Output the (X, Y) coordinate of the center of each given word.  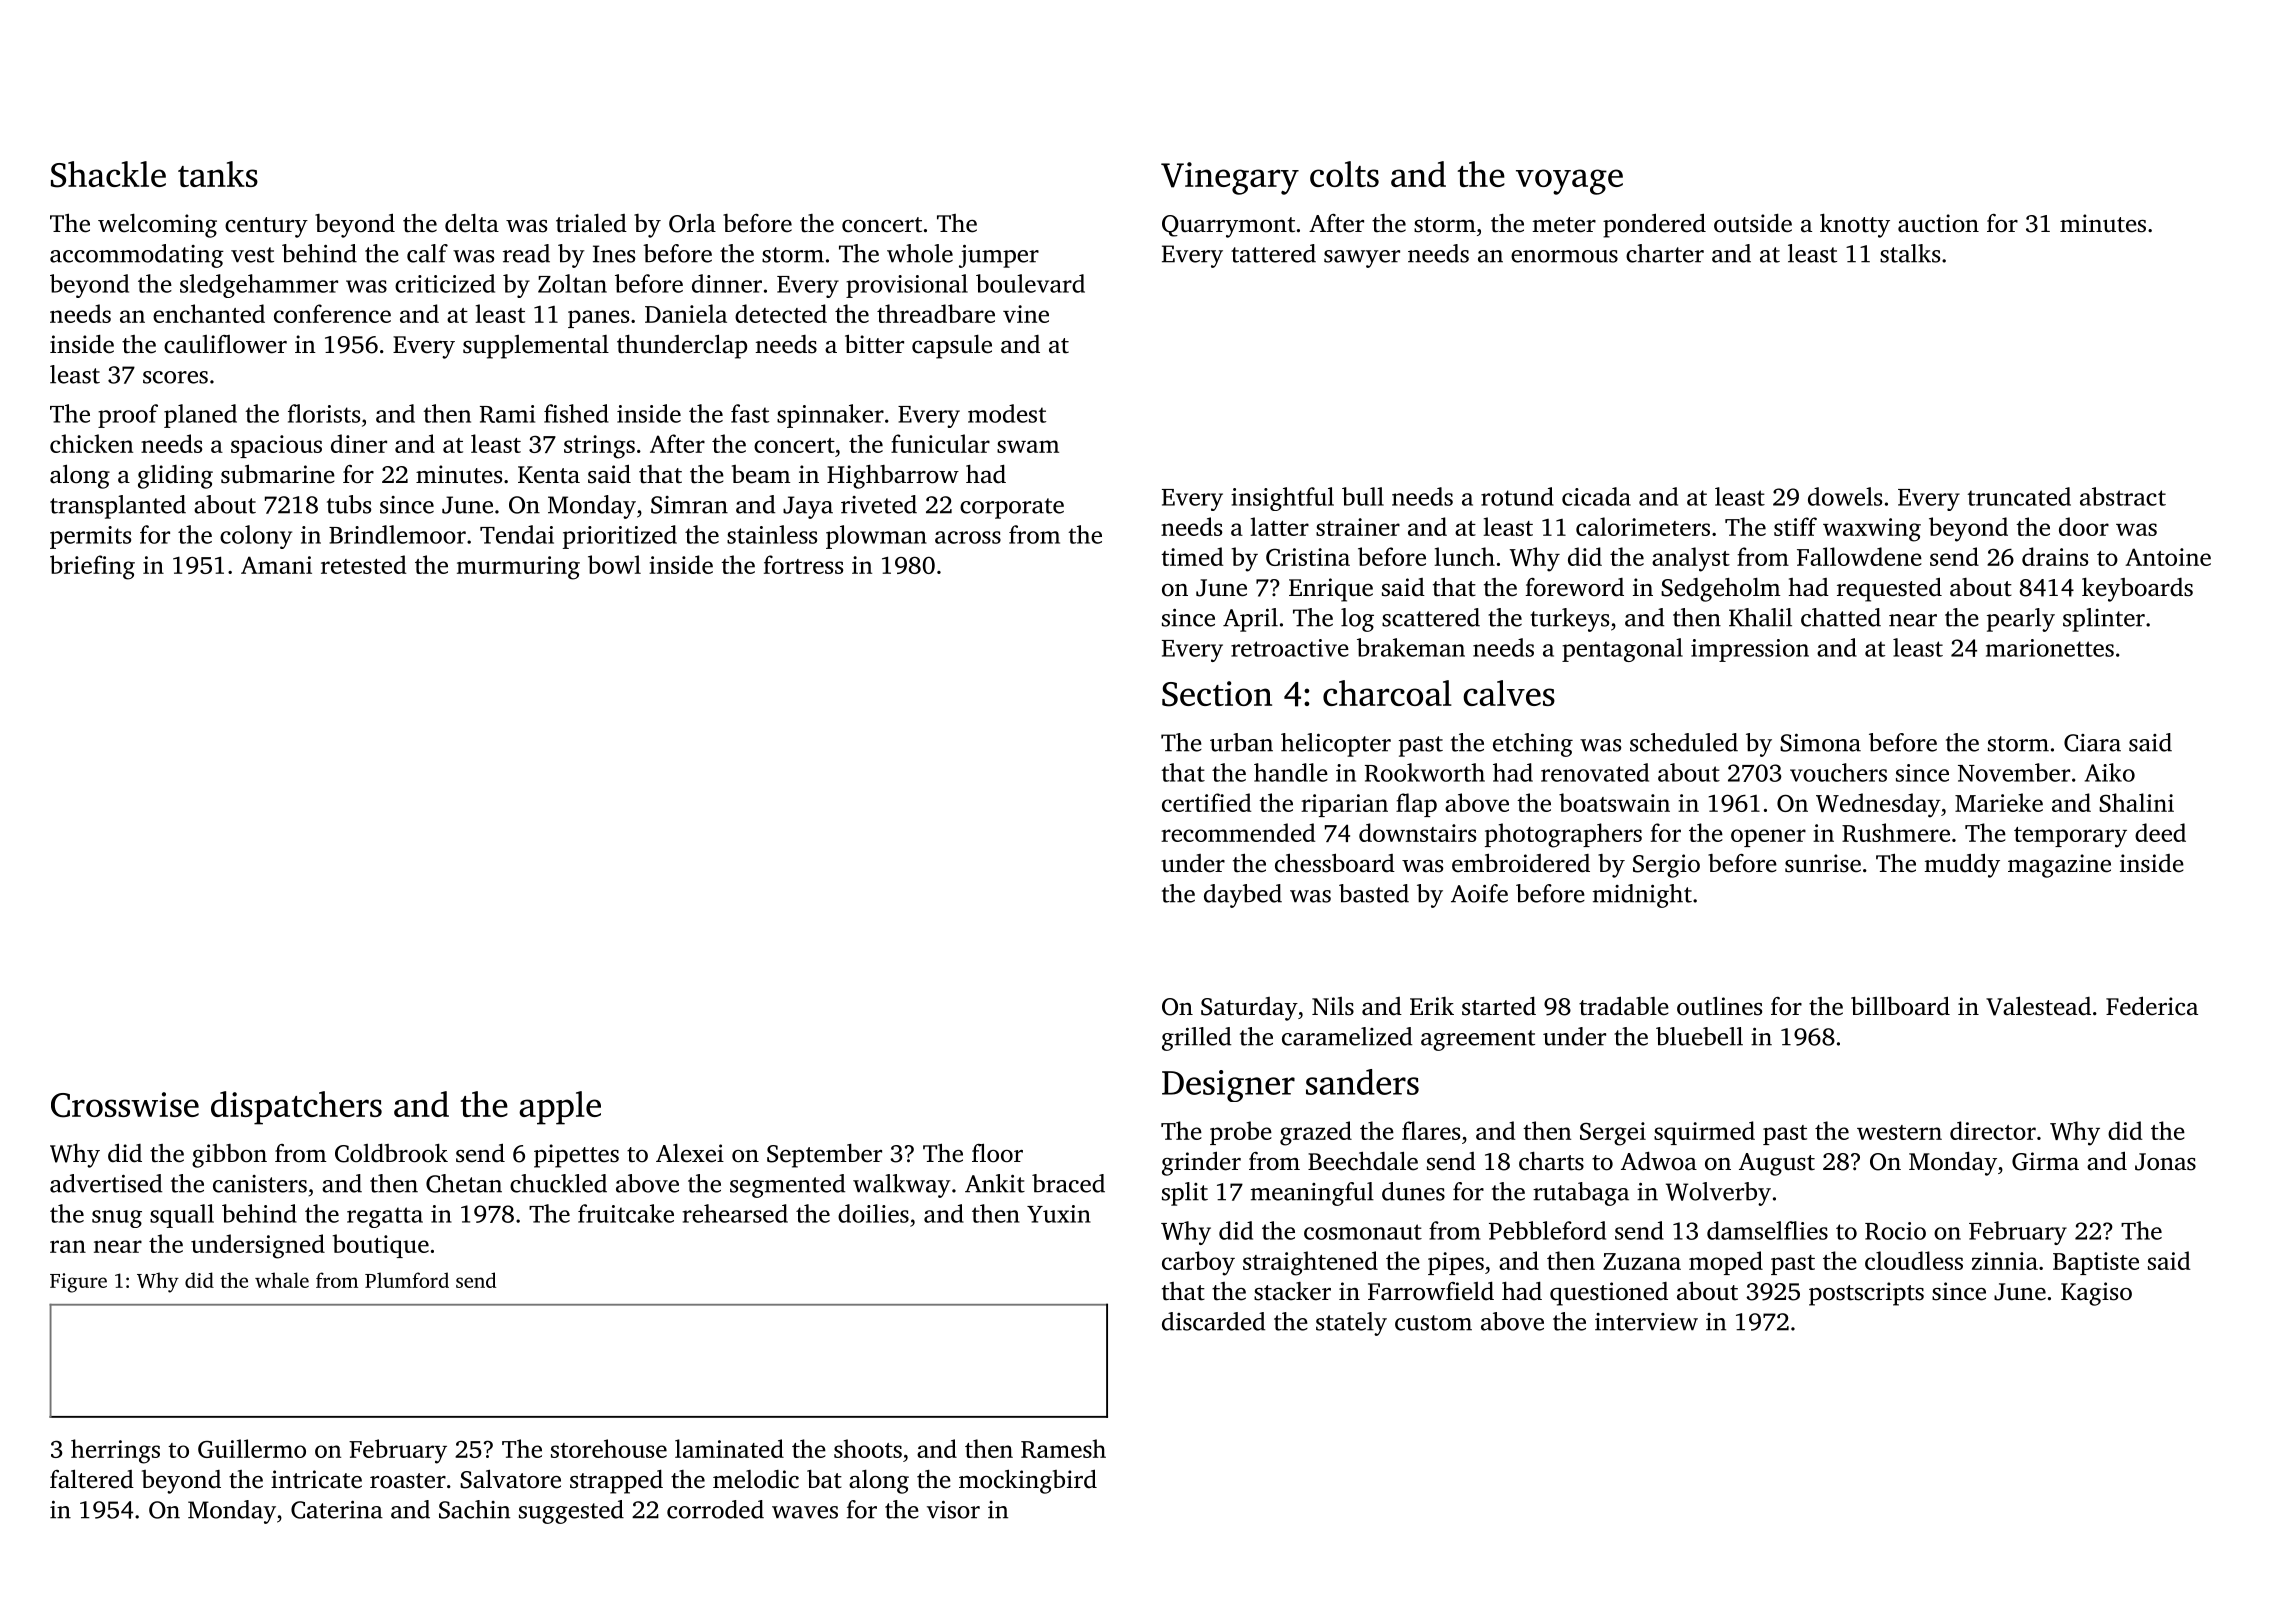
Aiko (2110, 772)
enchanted (209, 313)
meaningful (1312, 1194)
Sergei (1613, 1134)
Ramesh (1063, 1448)
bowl (614, 564)
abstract (2123, 496)
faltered (92, 1479)
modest (1007, 413)
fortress (803, 564)
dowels (1845, 496)
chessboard (1335, 863)
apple (560, 1108)
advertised (106, 1183)
